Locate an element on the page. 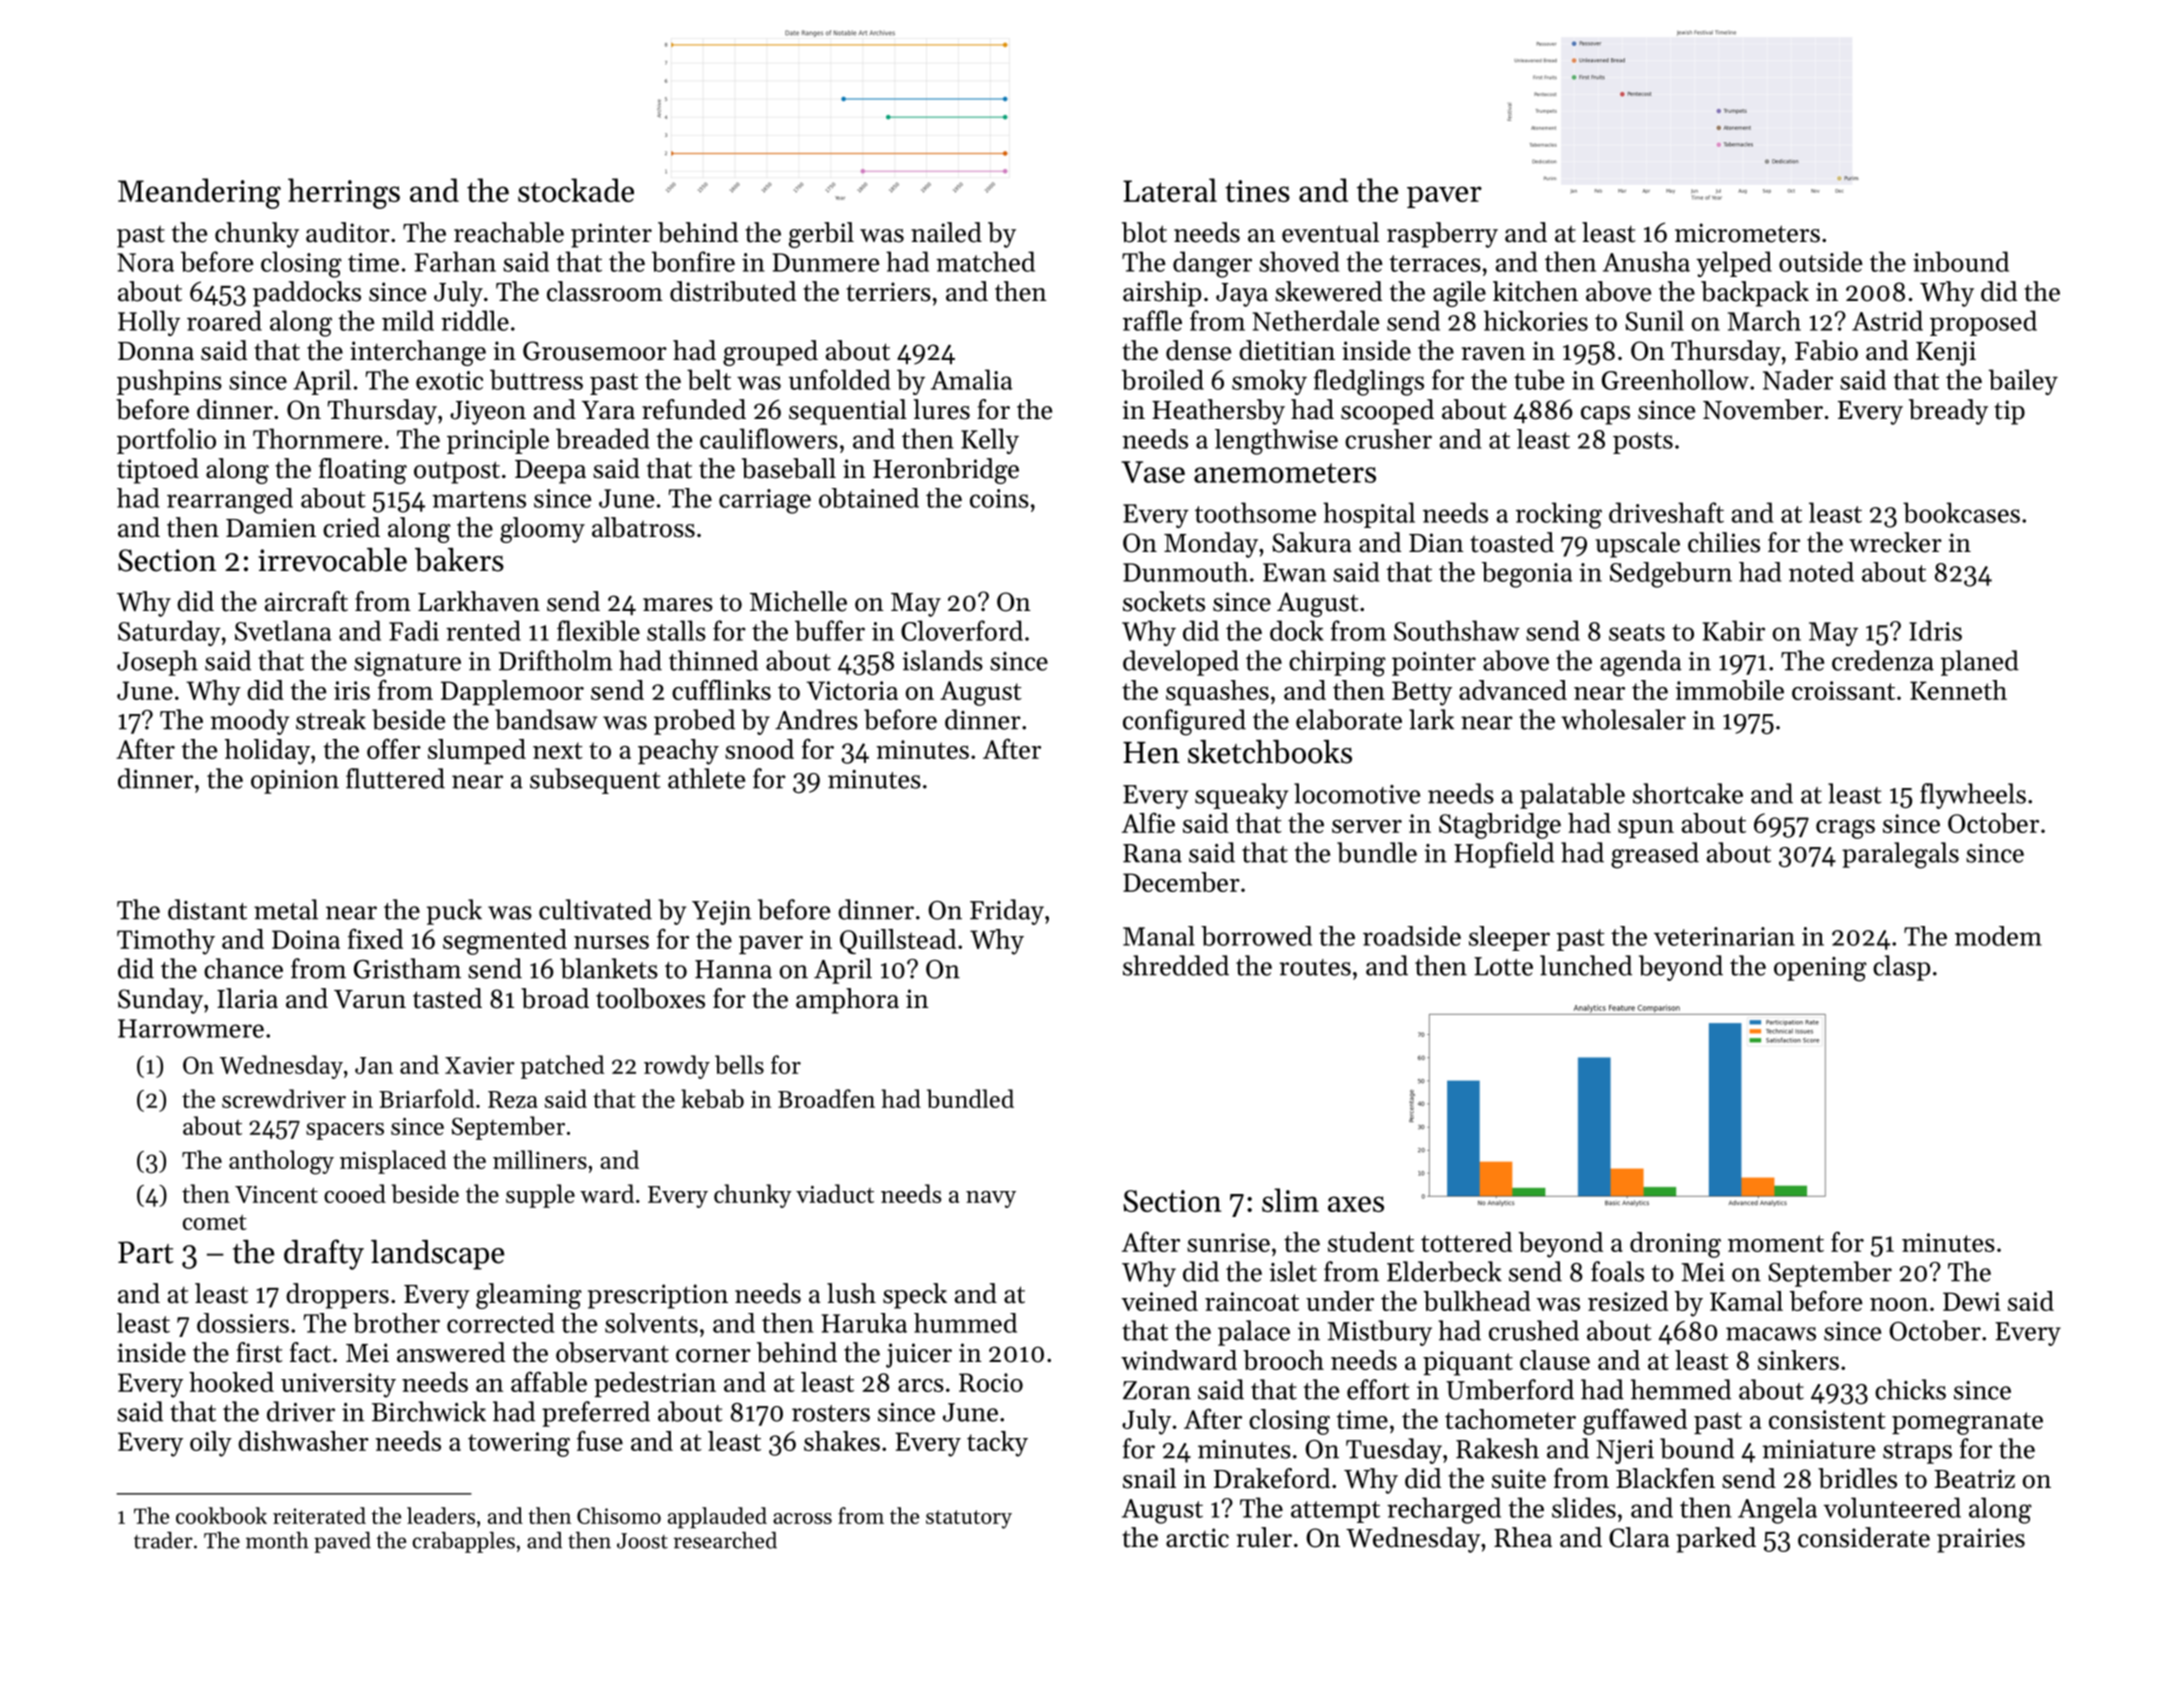 The image size is (2178, 1683). clasp is located at coordinates (1901, 968).
